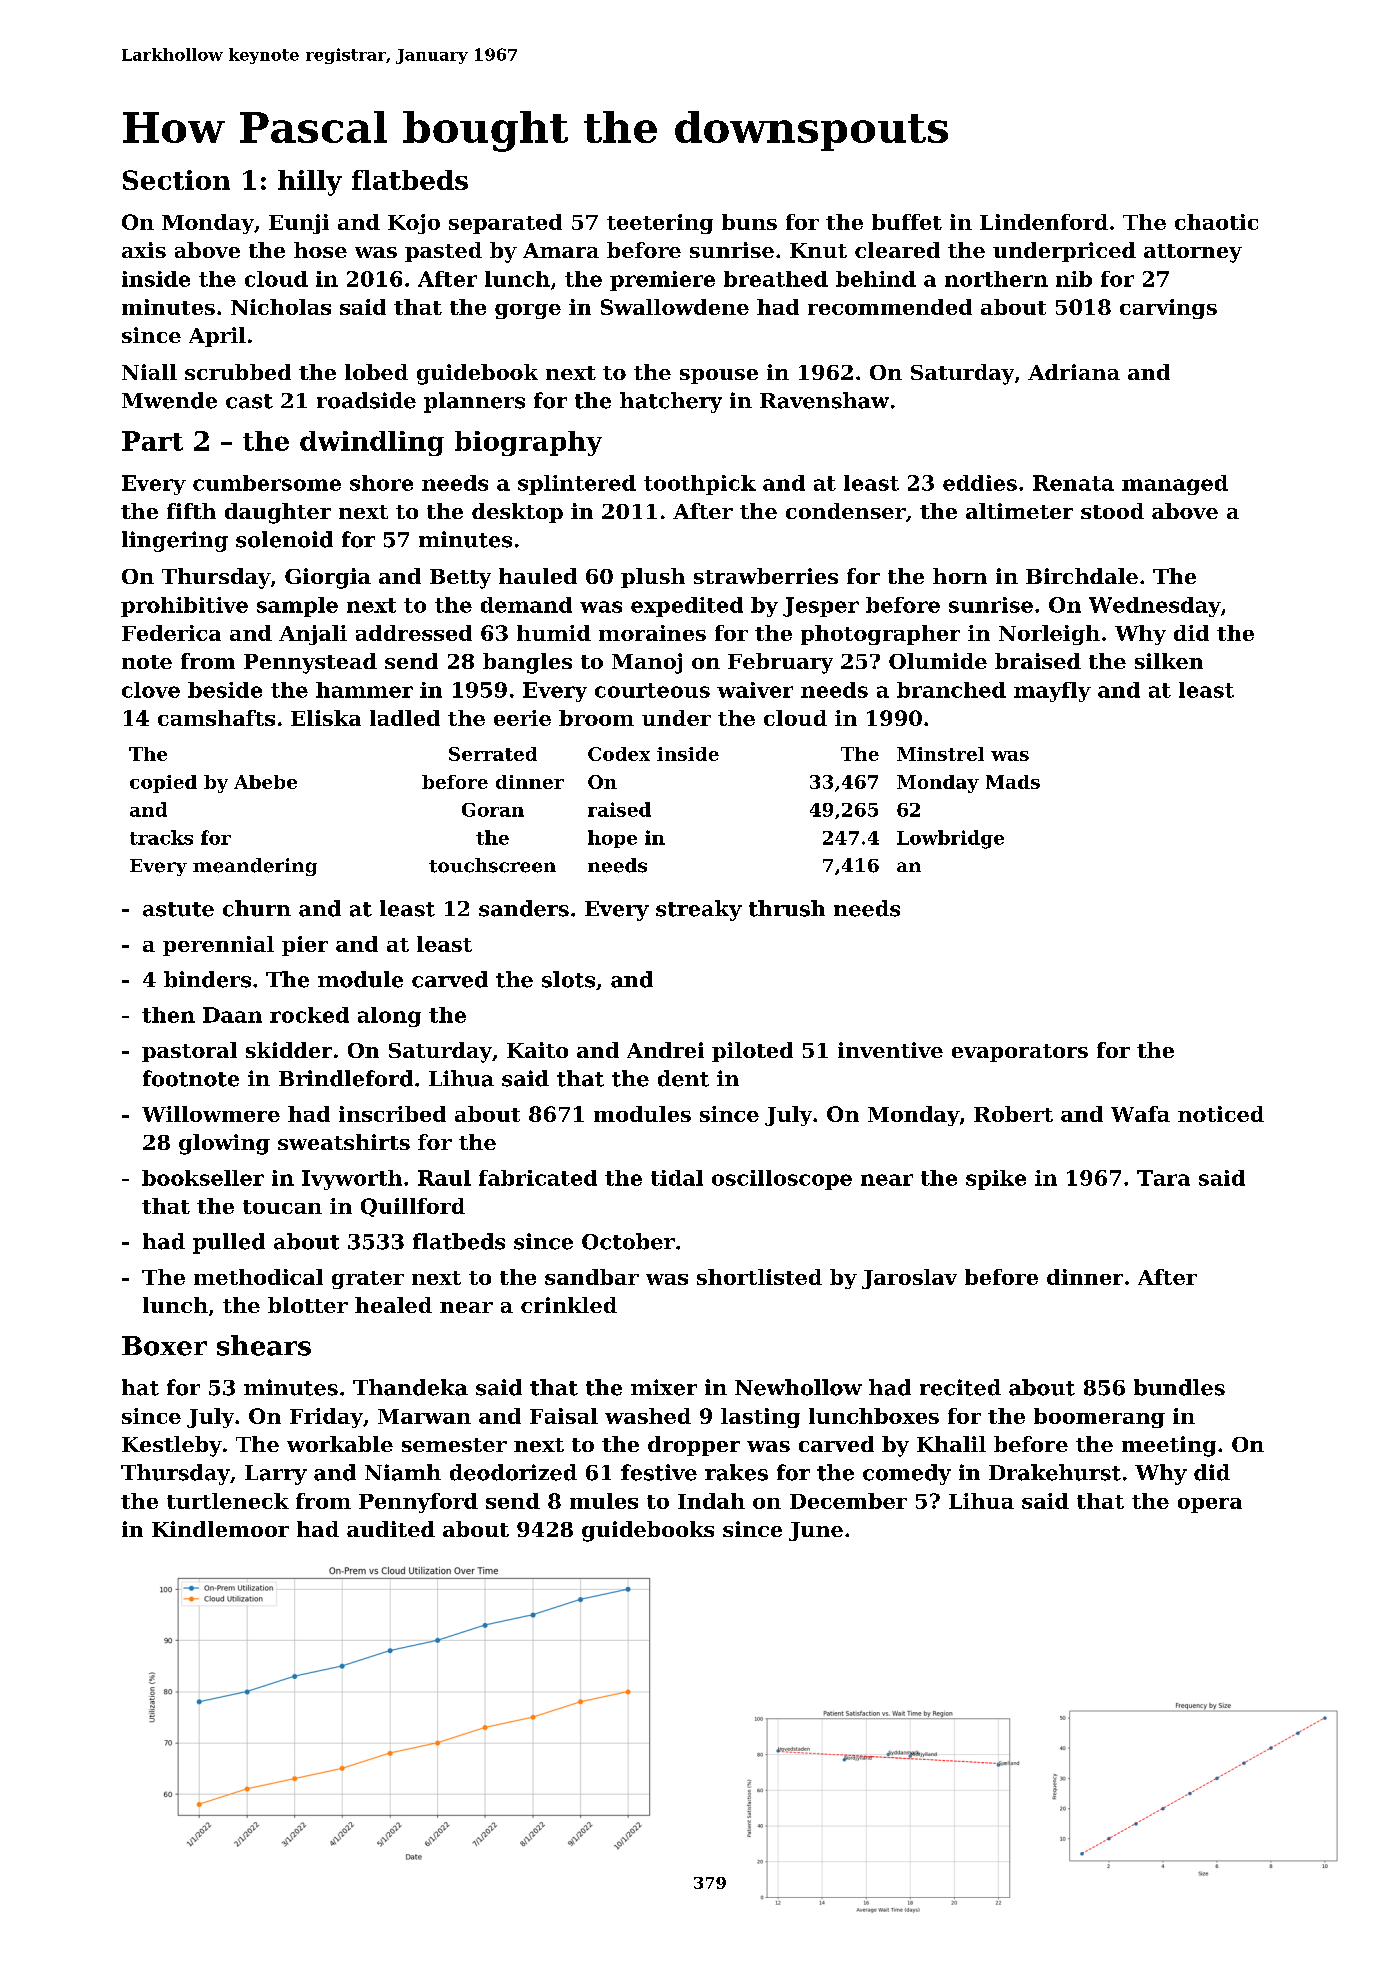 The height and width of the image is (1969, 1386). What do you see at coordinates (569, 1305) in the image?
I see `crinkled` at bounding box center [569, 1305].
